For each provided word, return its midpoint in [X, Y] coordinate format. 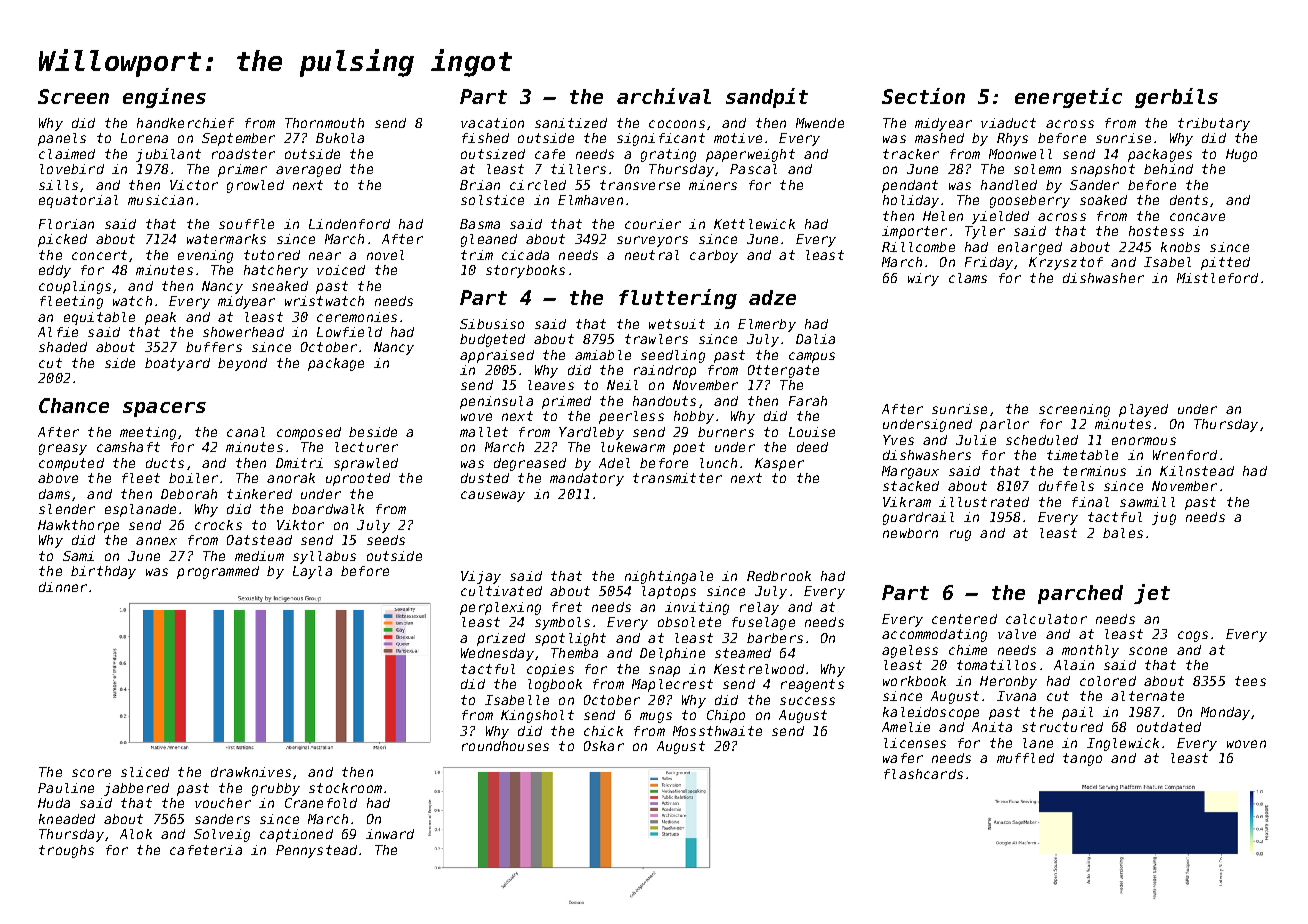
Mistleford [1217, 278]
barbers [775, 638]
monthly [1090, 651]
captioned [296, 835]
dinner [63, 587]
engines [164, 98]
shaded [63, 347]
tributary [1214, 124]
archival [664, 96]
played [1143, 410]
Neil [622, 385]
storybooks [525, 271]
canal [246, 432]
